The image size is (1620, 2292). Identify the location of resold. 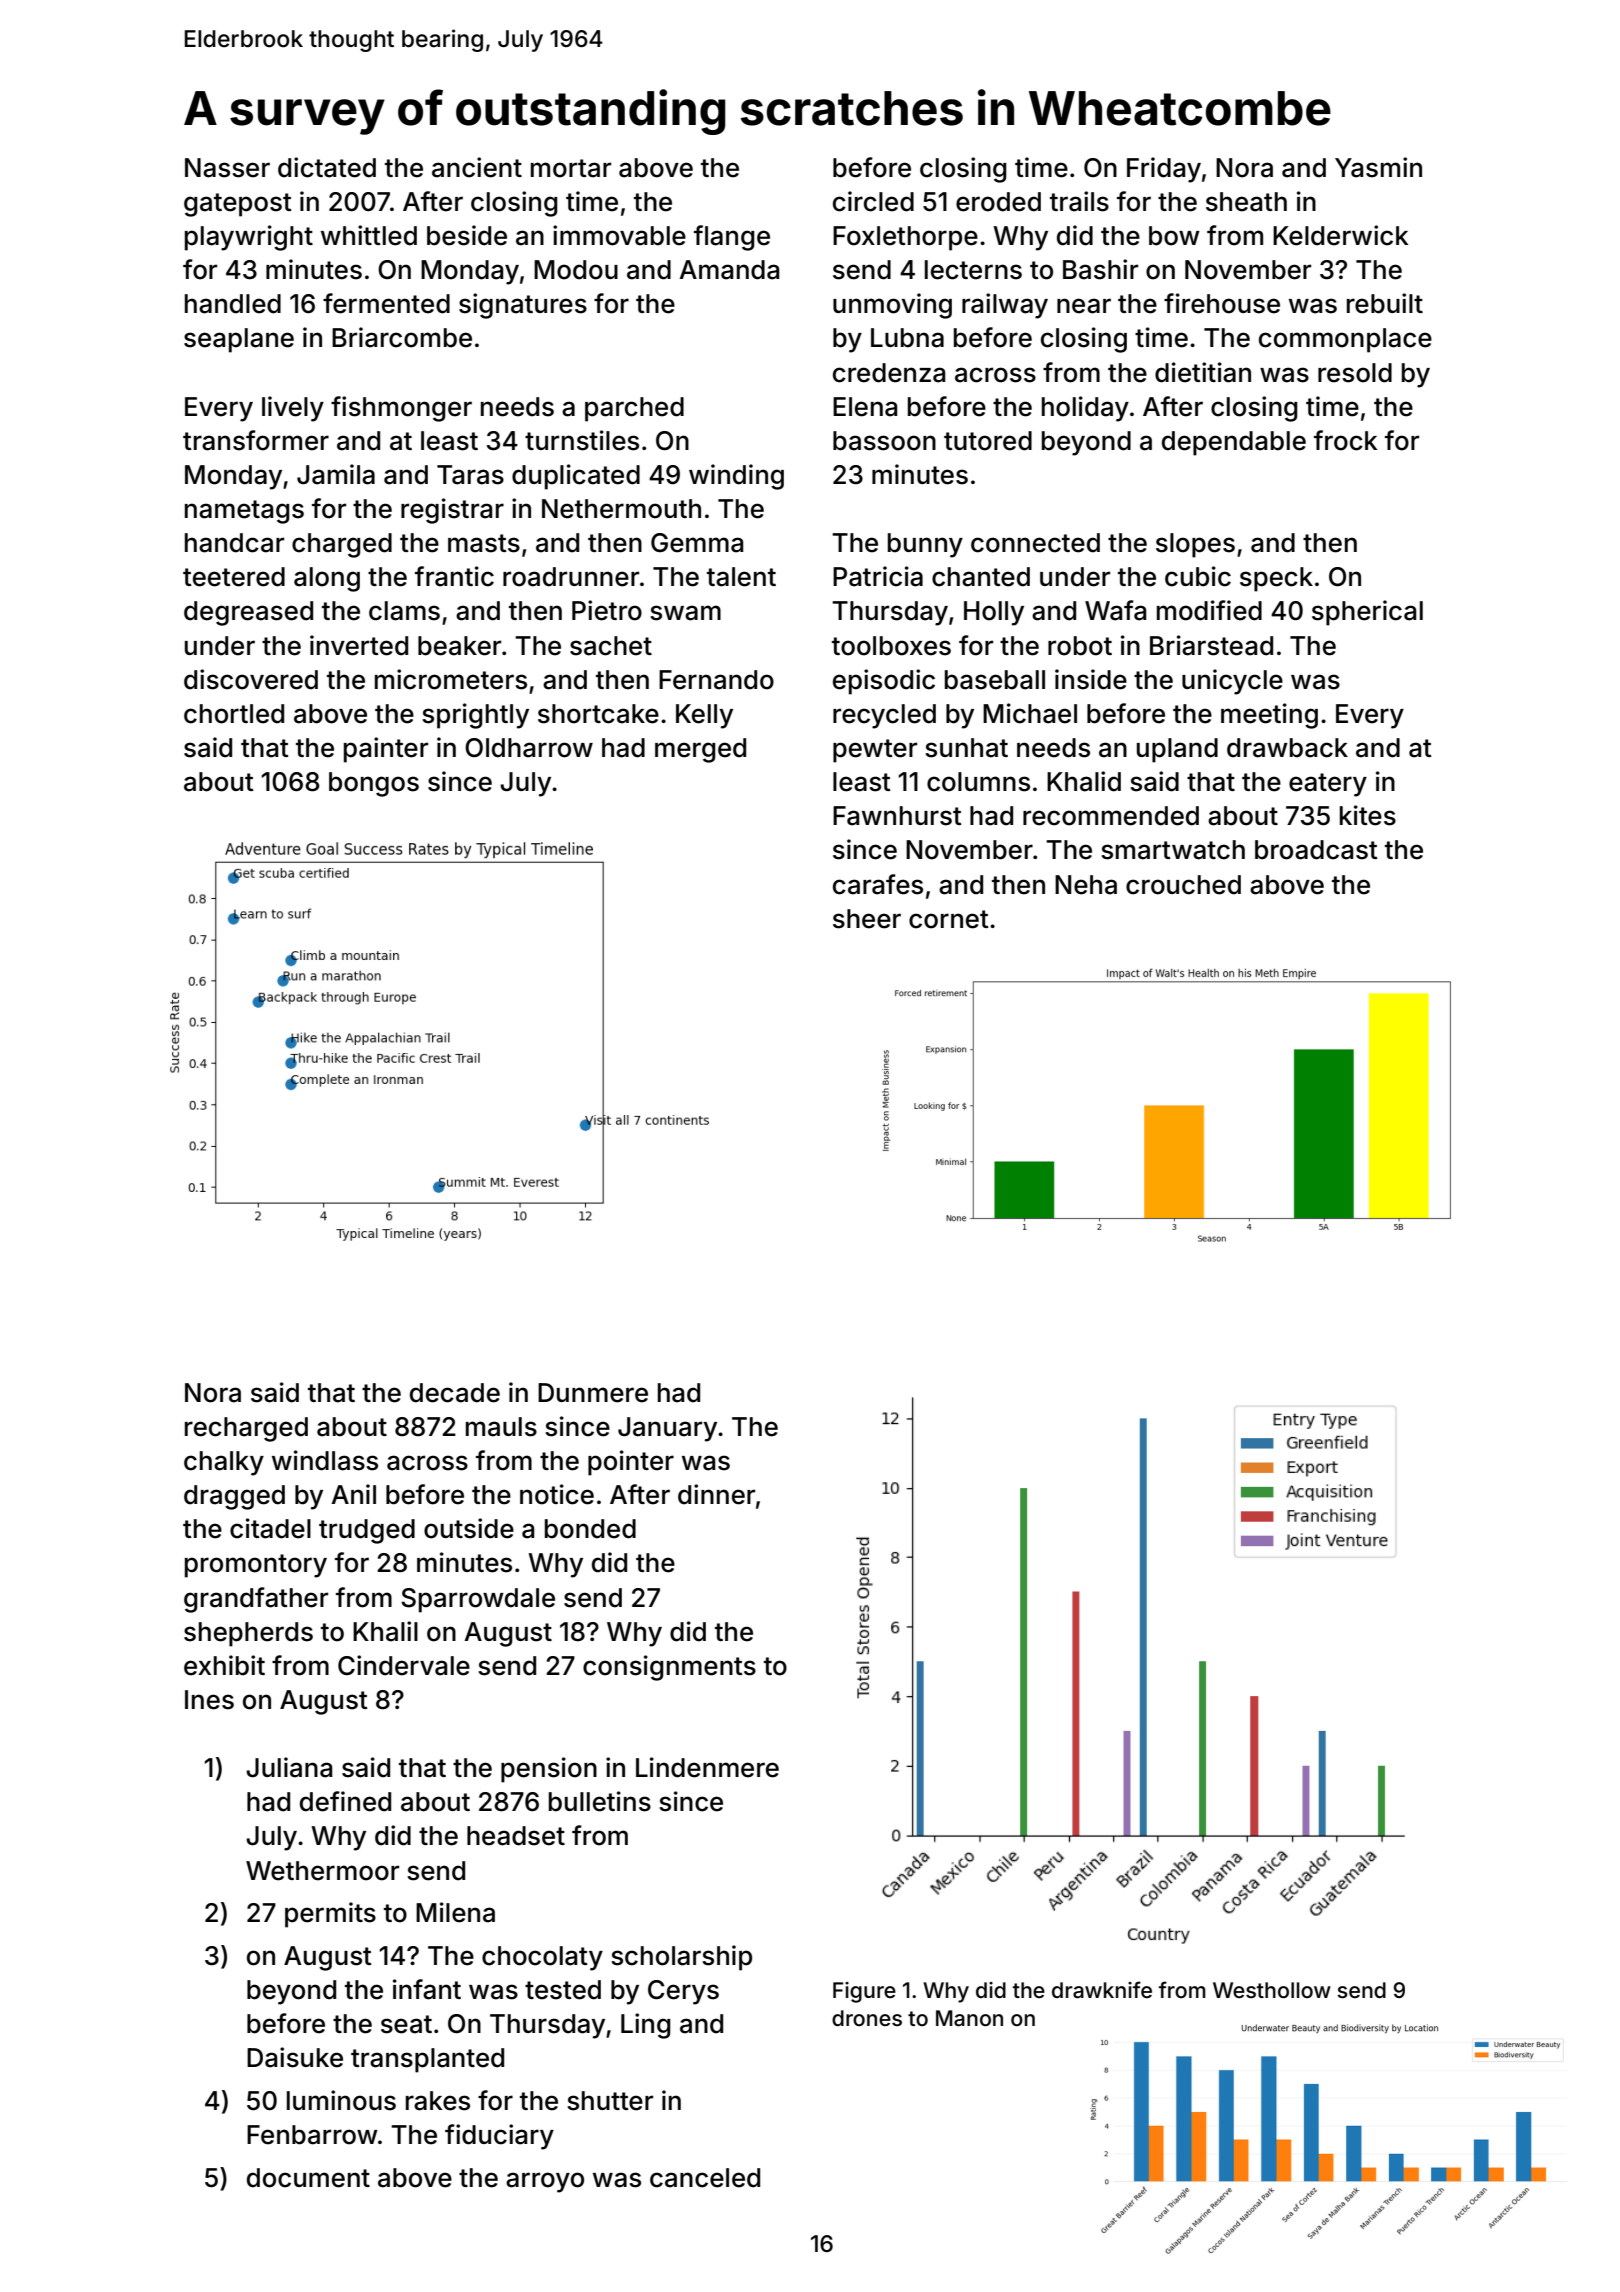
(1355, 373).
